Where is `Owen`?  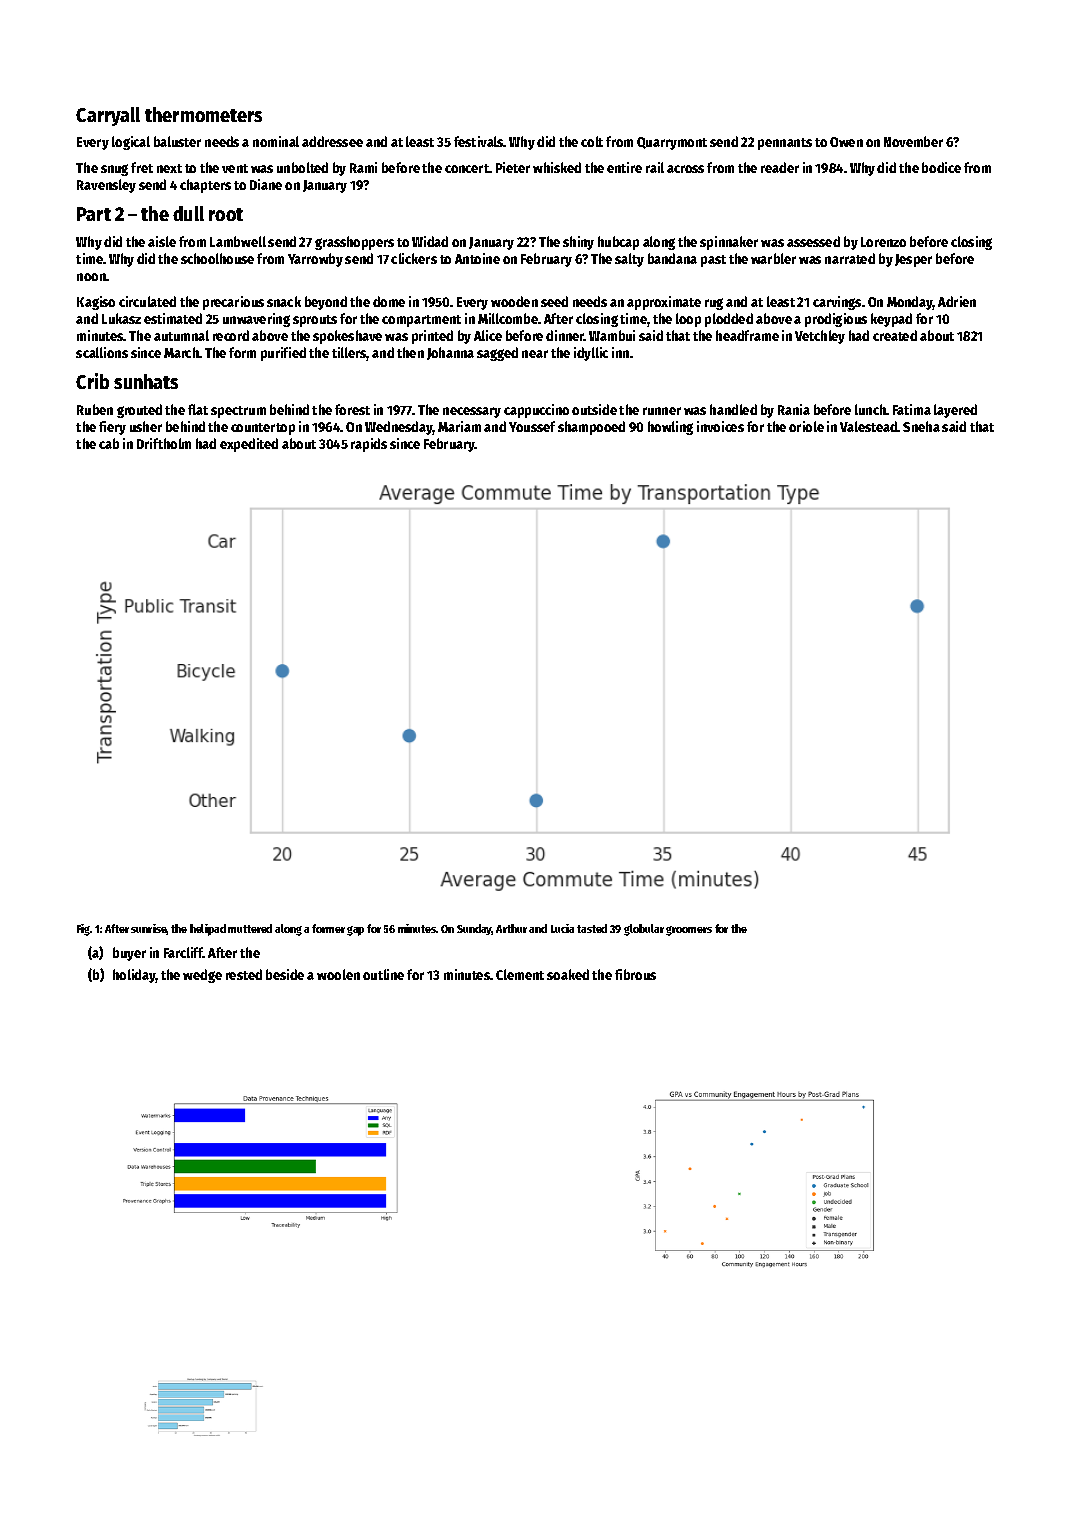 Owen is located at coordinates (846, 142).
